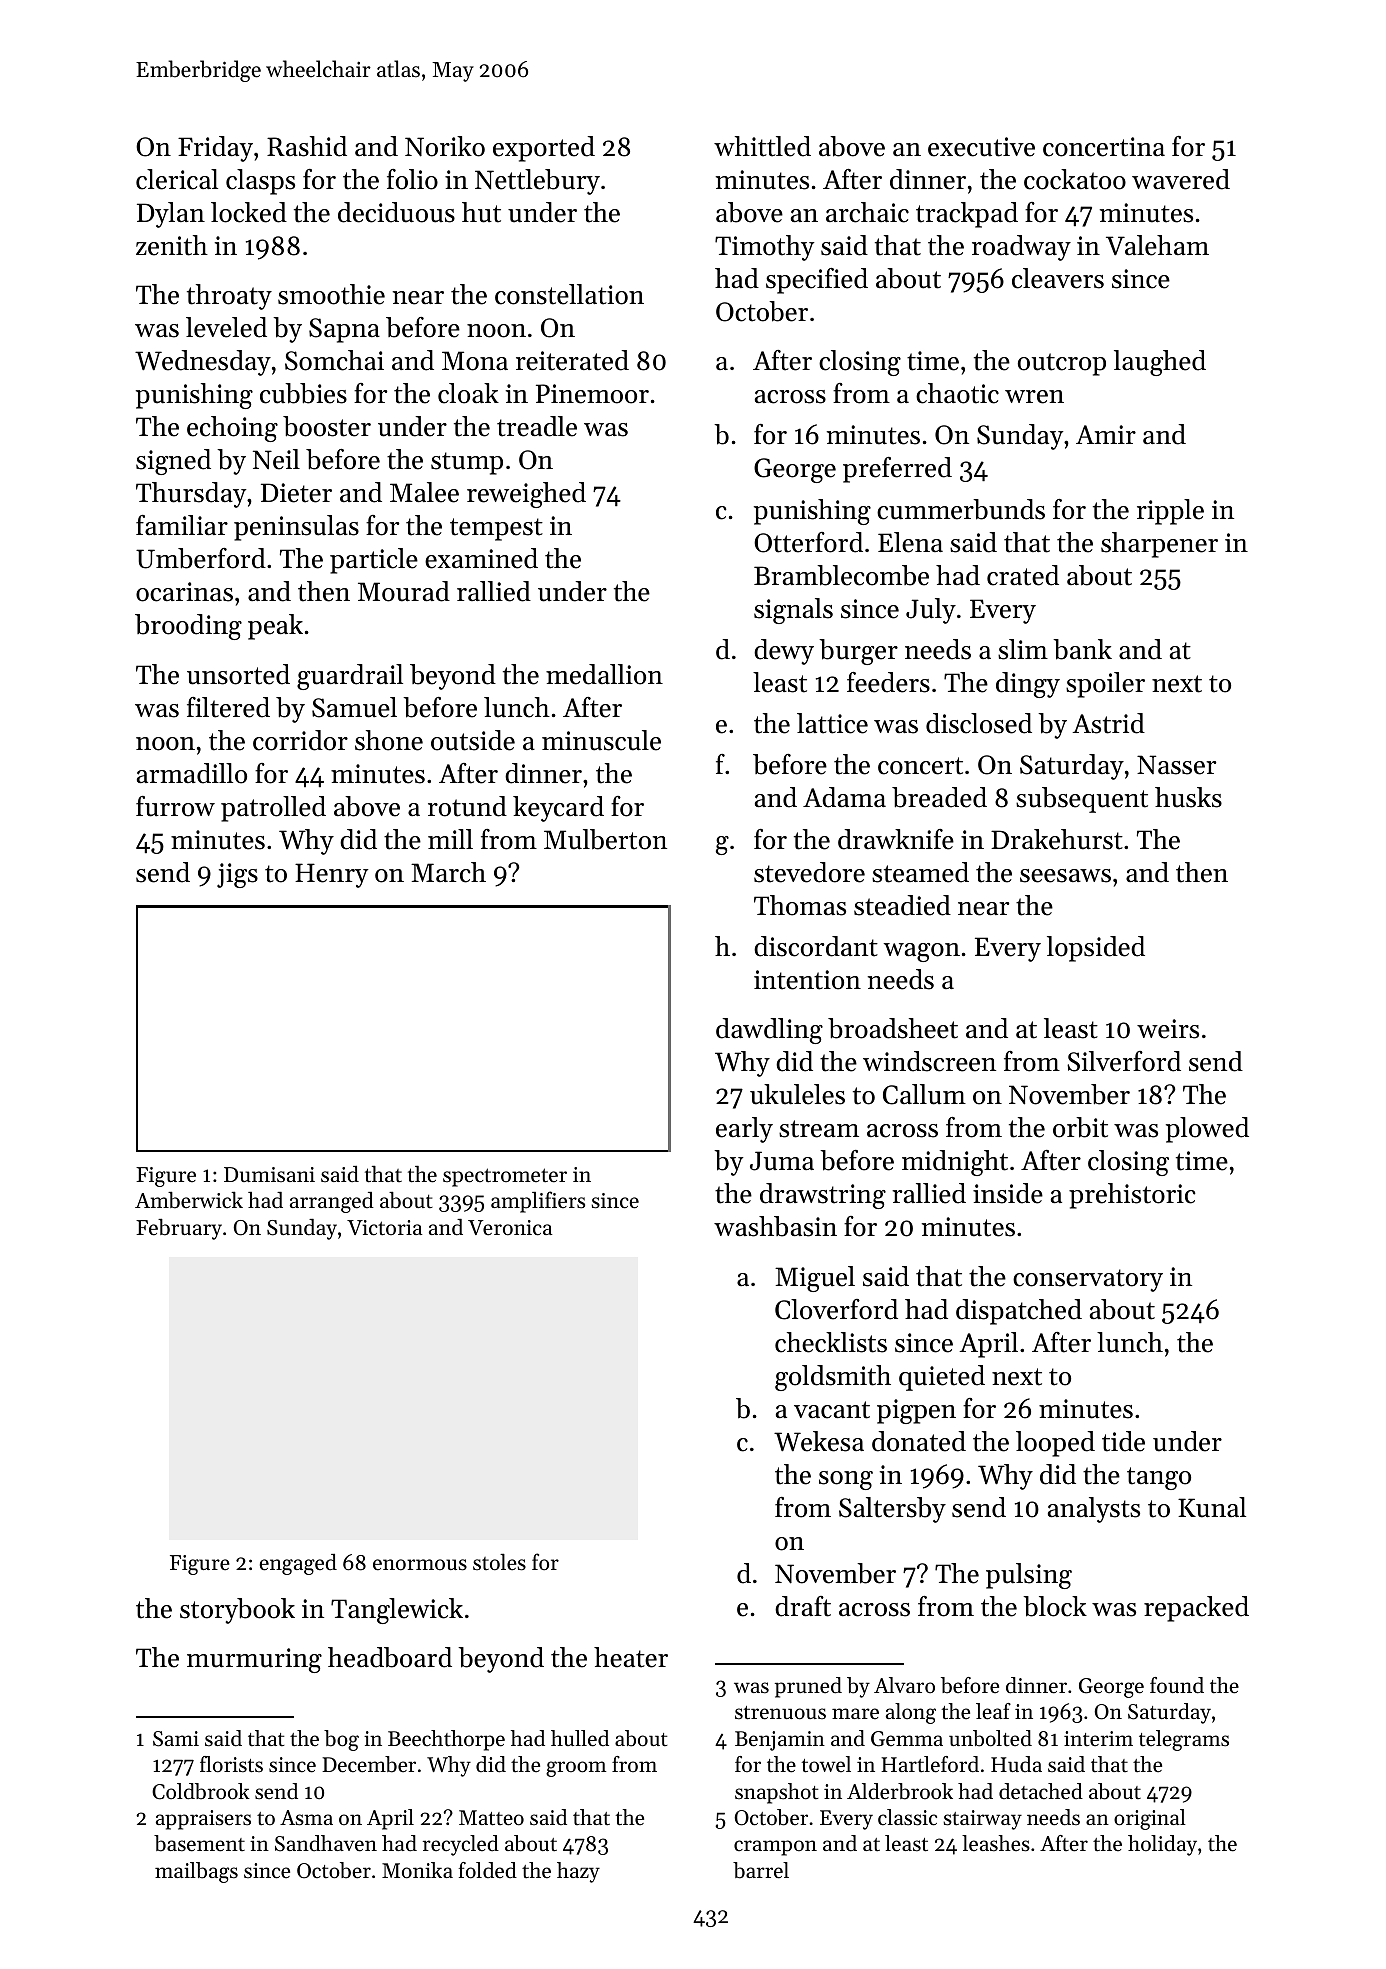  I want to click on smoothie, so click(331, 294).
